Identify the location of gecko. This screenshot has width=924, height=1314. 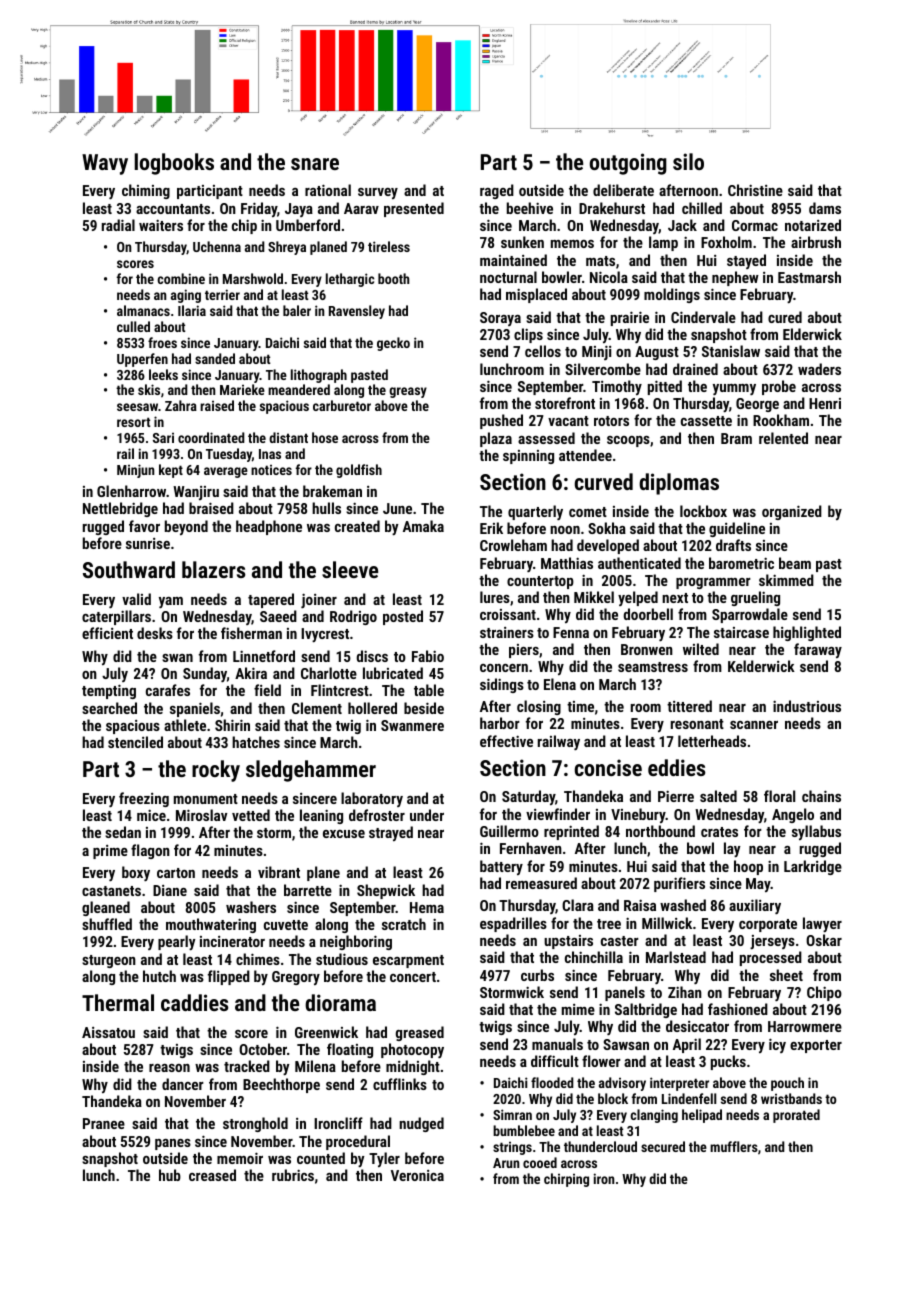
(393, 344).
